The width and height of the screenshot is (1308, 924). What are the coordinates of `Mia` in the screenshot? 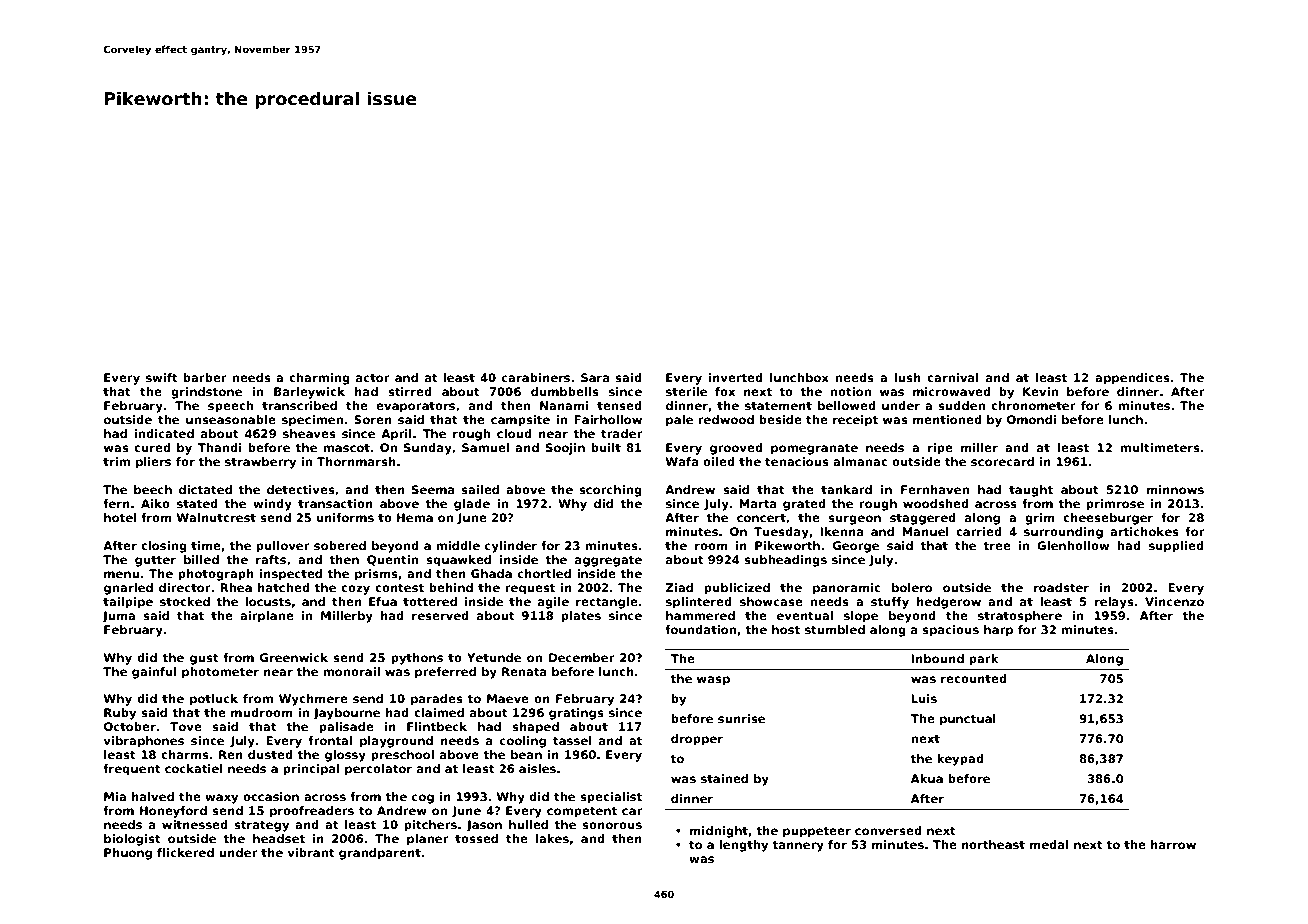 It's located at (115, 796).
